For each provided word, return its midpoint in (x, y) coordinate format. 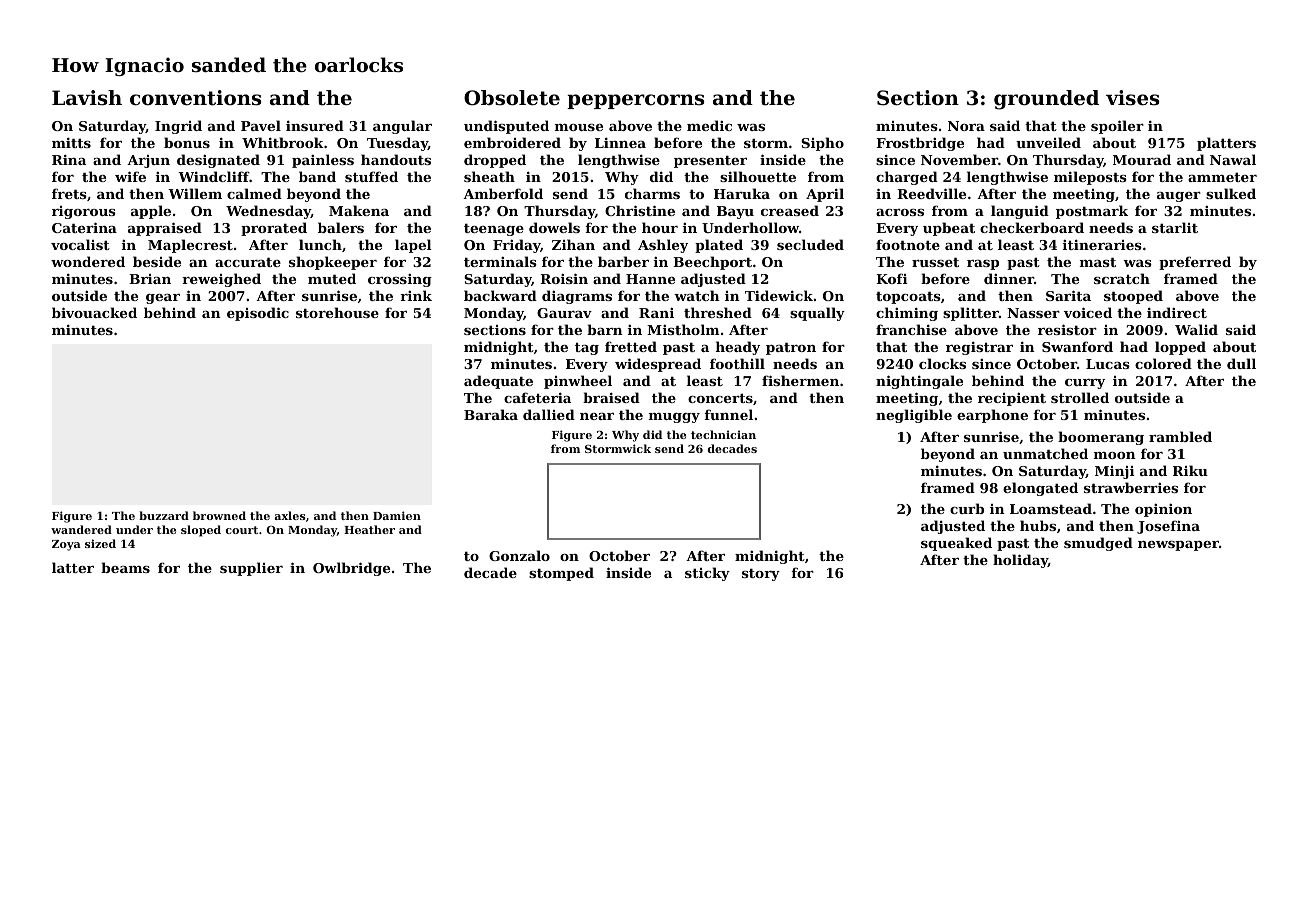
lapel (413, 246)
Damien (397, 515)
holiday (1020, 561)
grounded (1046, 100)
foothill (737, 363)
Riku (1190, 470)
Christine (640, 210)
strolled (1080, 397)
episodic (258, 314)
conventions (195, 98)
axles (289, 515)
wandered (81, 529)
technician (723, 434)
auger (1179, 197)
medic (709, 125)
